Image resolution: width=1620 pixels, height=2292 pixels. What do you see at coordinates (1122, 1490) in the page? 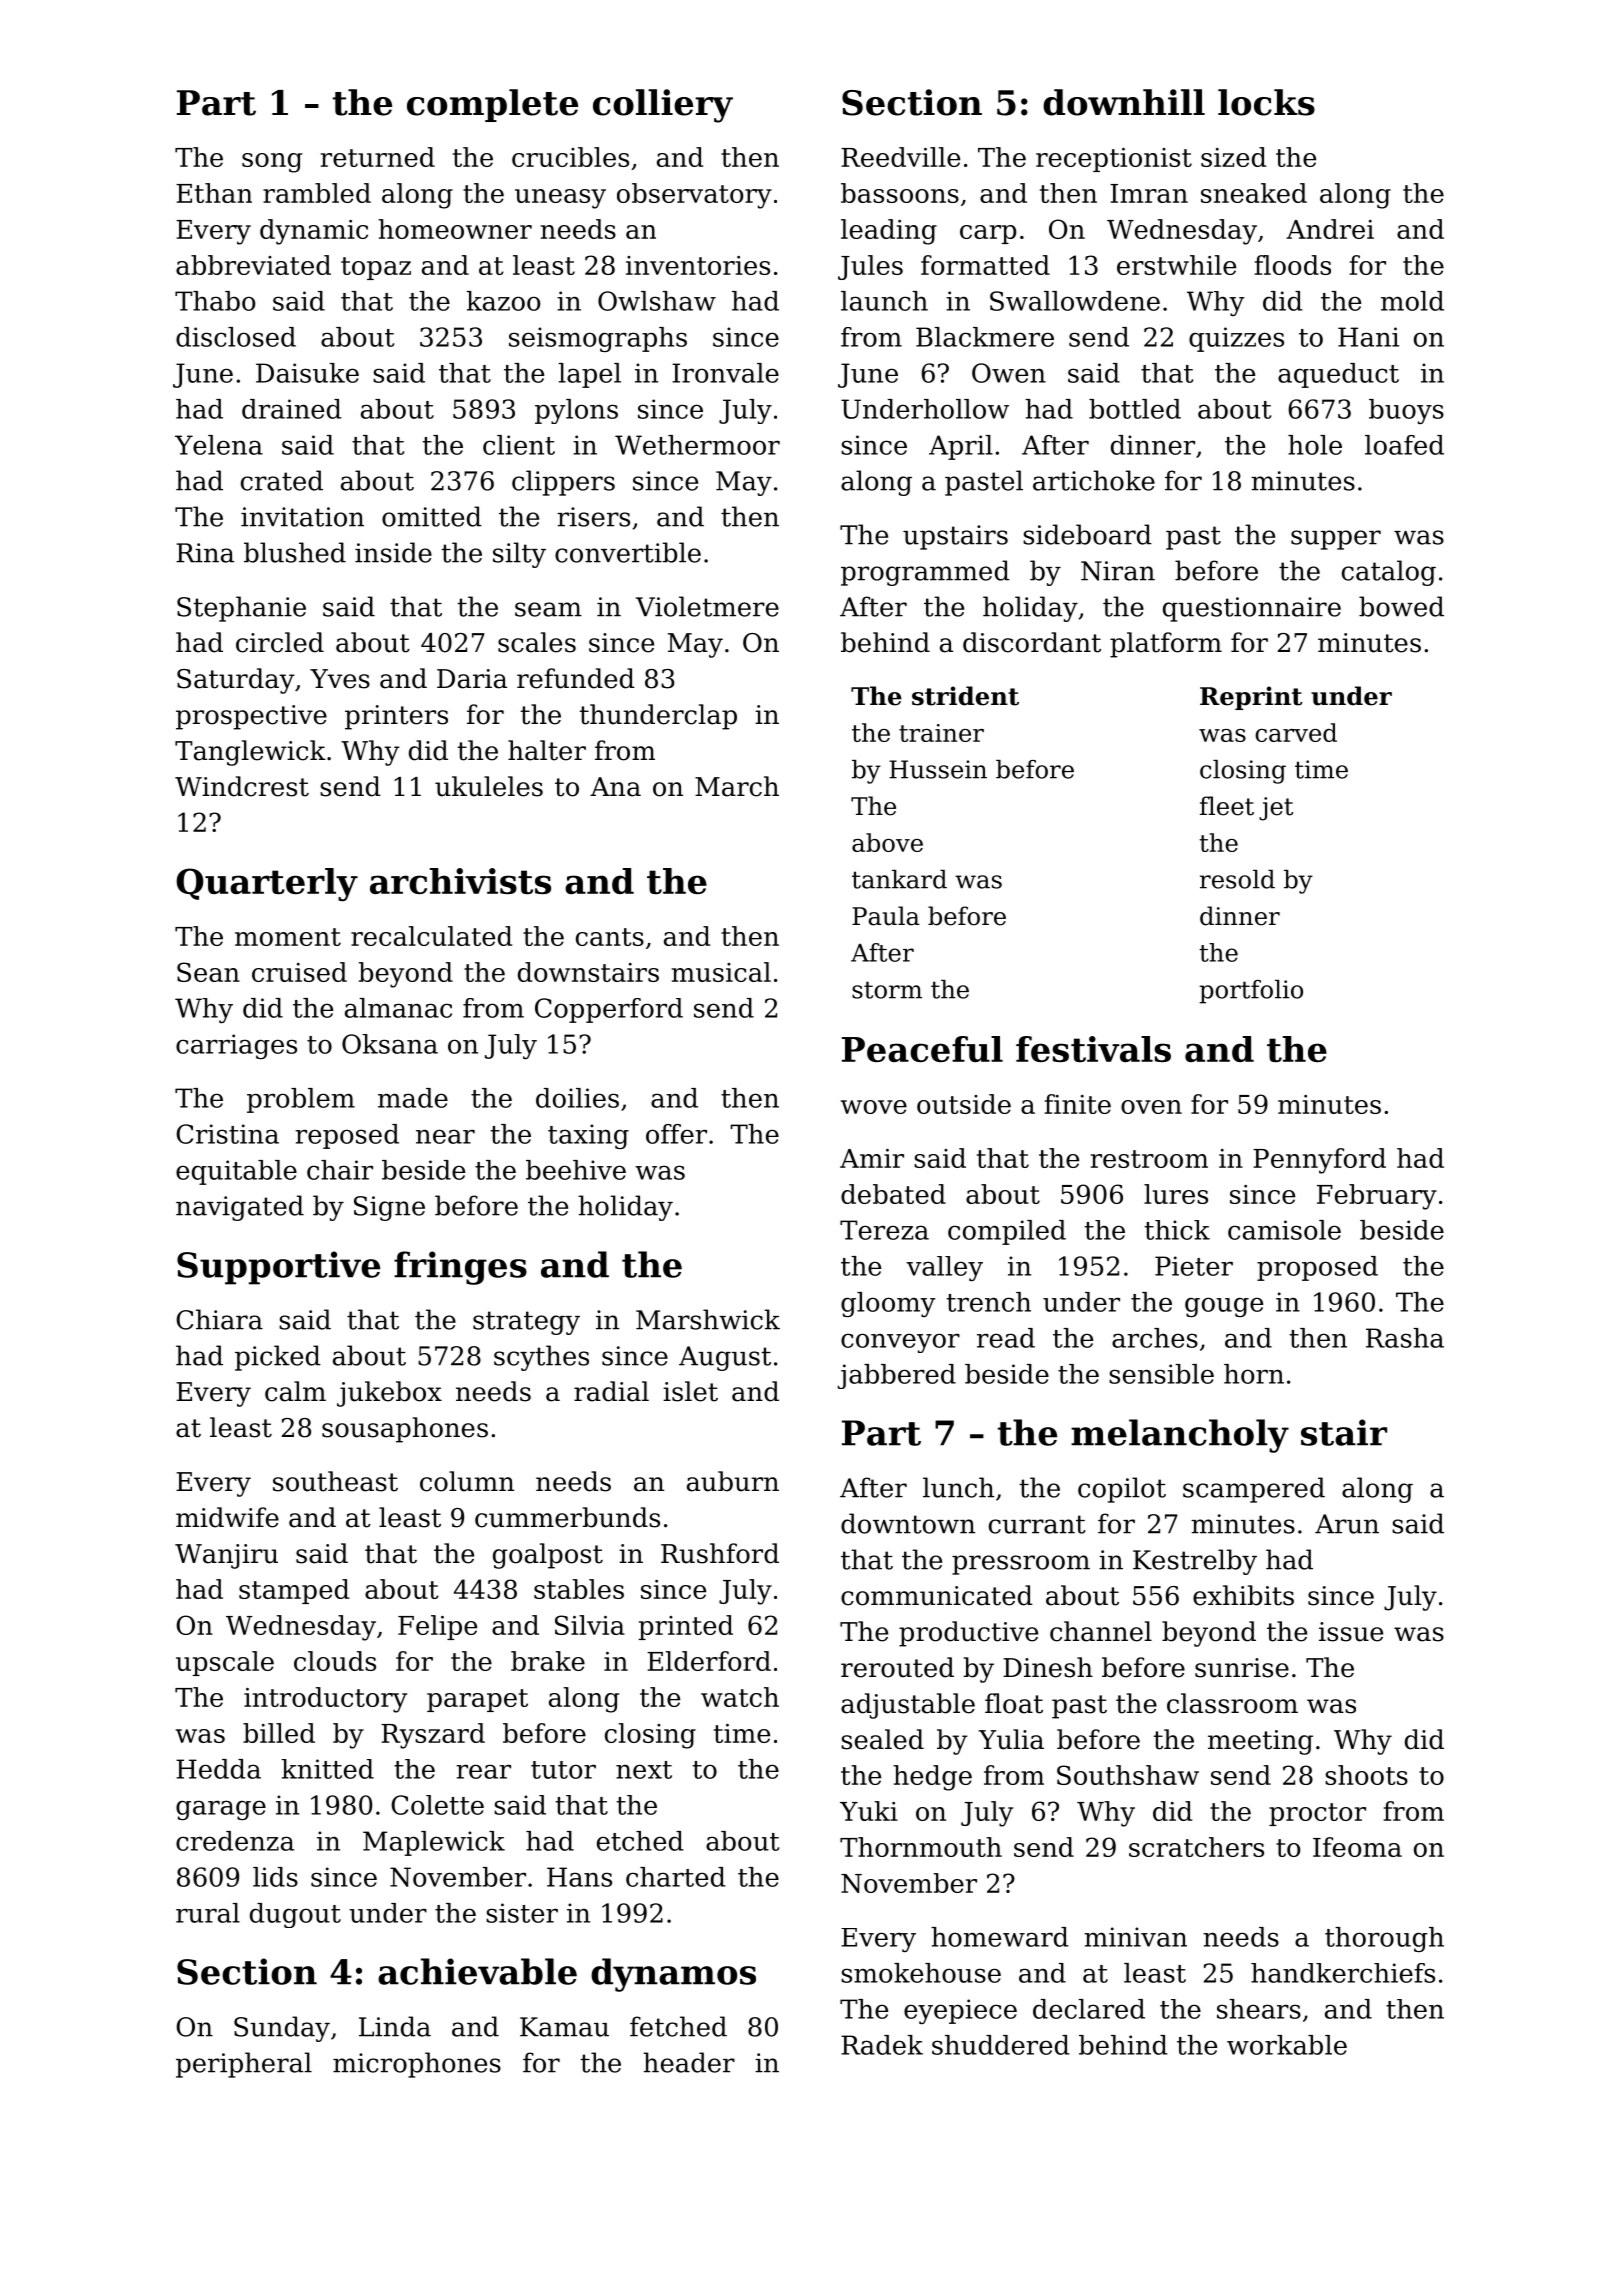
I see `copilot` at bounding box center [1122, 1490].
